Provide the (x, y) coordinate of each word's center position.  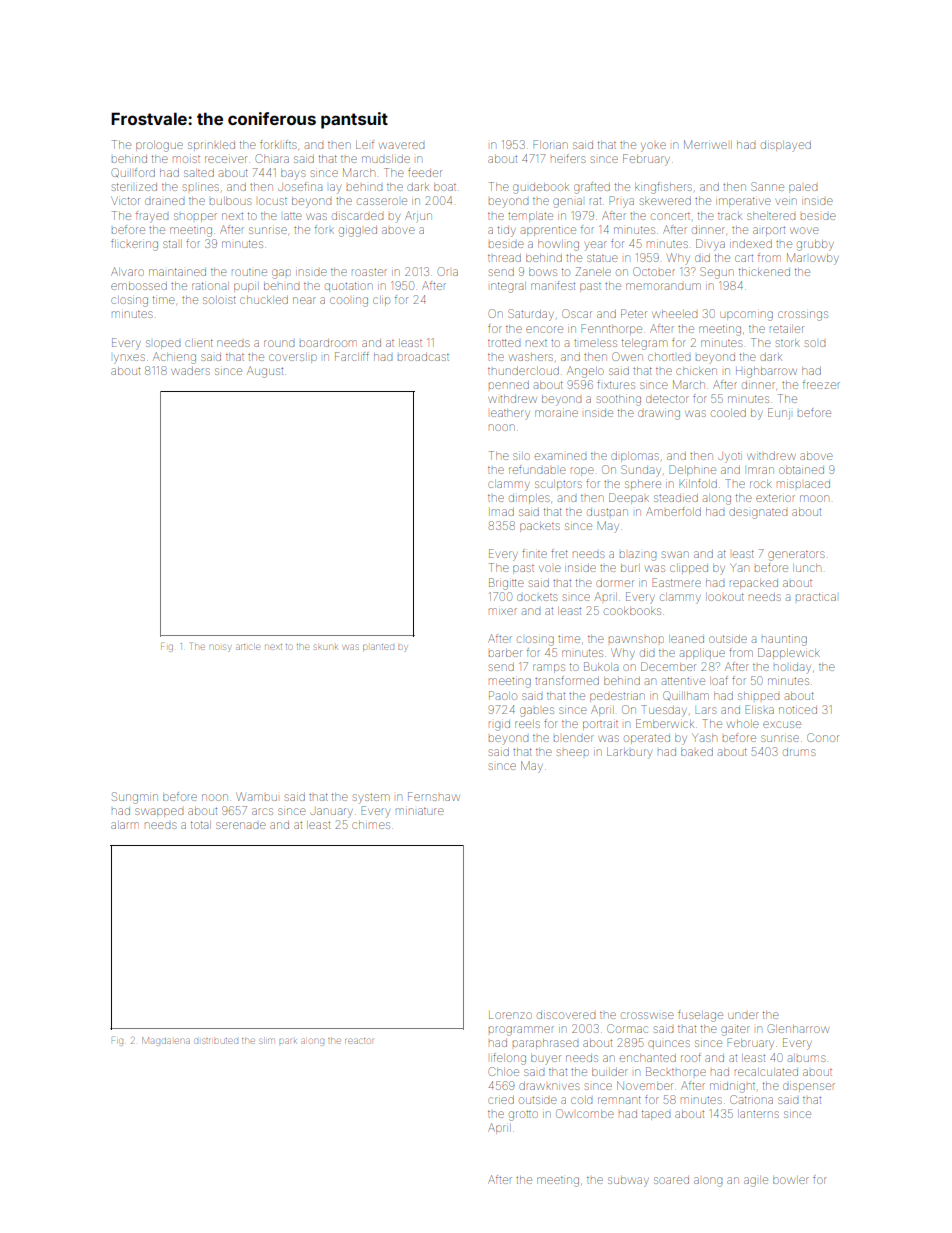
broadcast (423, 357)
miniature (420, 811)
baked (697, 752)
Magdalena (166, 1041)
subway (628, 1182)
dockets (537, 597)
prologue (159, 146)
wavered (401, 145)
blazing (638, 556)
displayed (786, 146)
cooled (728, 413)
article (248, 647)
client (199, 343)
